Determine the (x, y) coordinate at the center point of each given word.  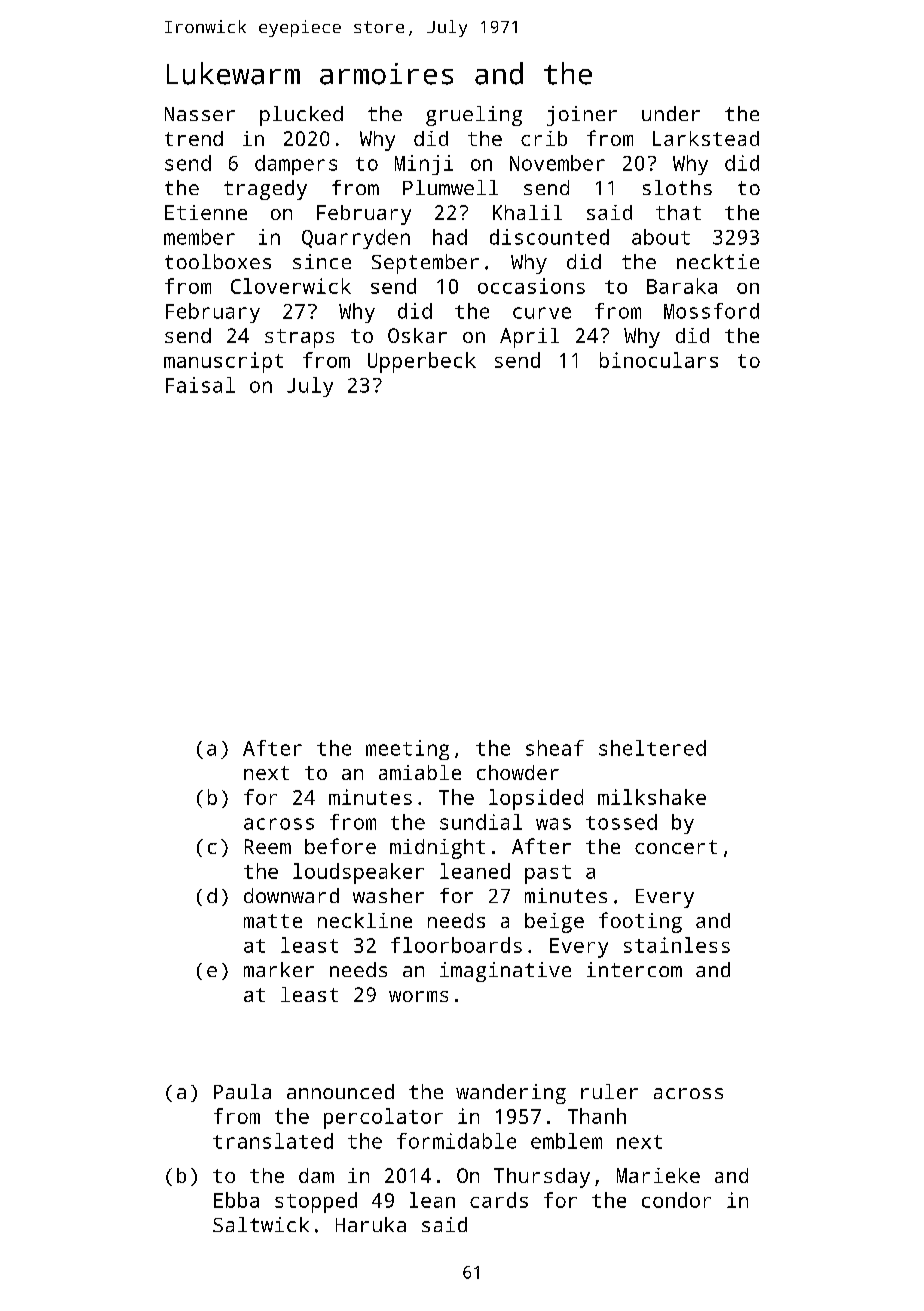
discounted (549, 237)
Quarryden (356, 239)
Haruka (371, 1224)
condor (676, 1200)
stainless (677, 945)
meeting (407, 750)
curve (542, 313)
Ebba (236, 1200)
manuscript (223, 362)
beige (554, 923)
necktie (718, 261)
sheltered (652, 748)
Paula (242, 1091)
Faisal (200, 385)
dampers (296, 165)
